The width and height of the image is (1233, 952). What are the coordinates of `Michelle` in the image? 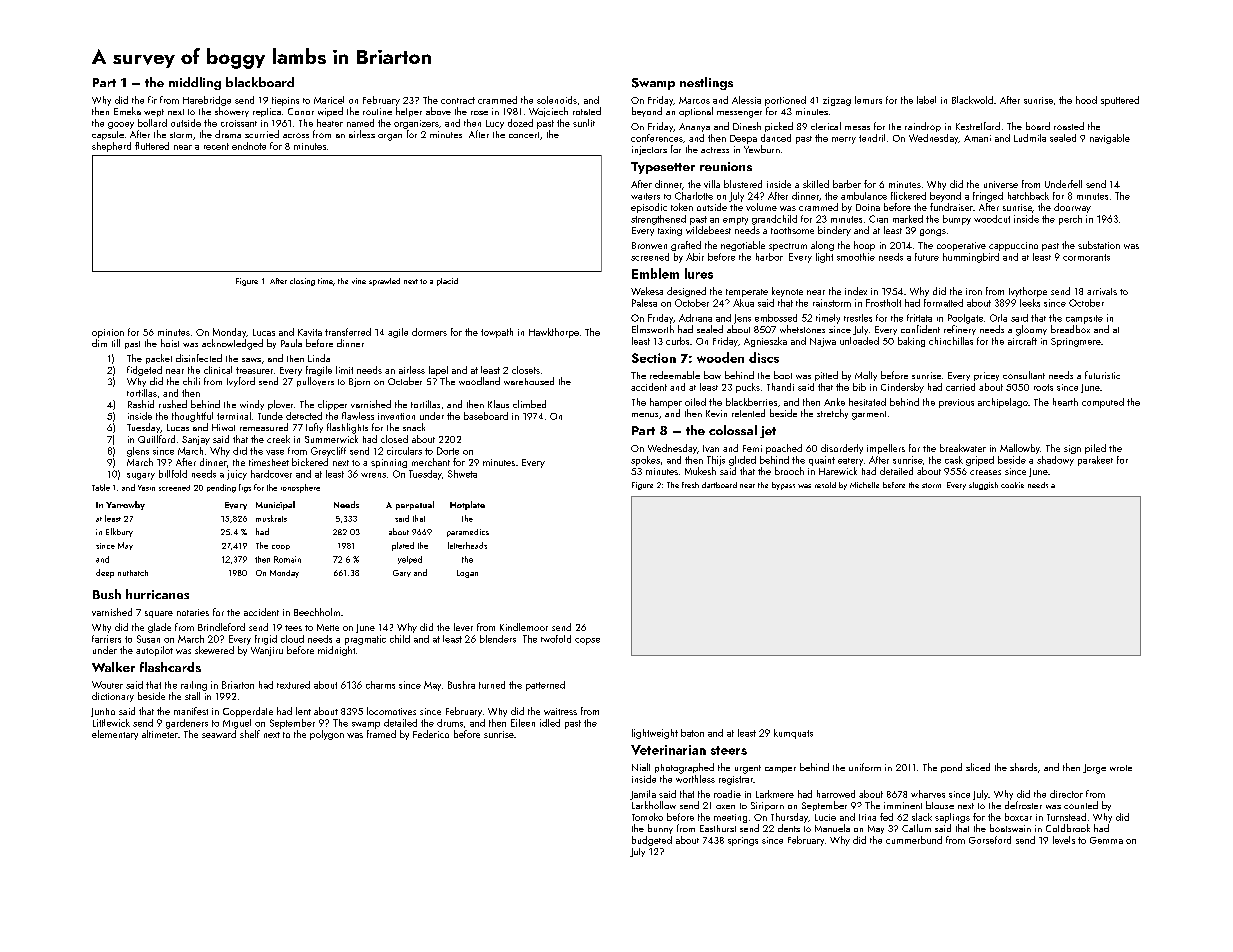 It's located at (864, 485).
